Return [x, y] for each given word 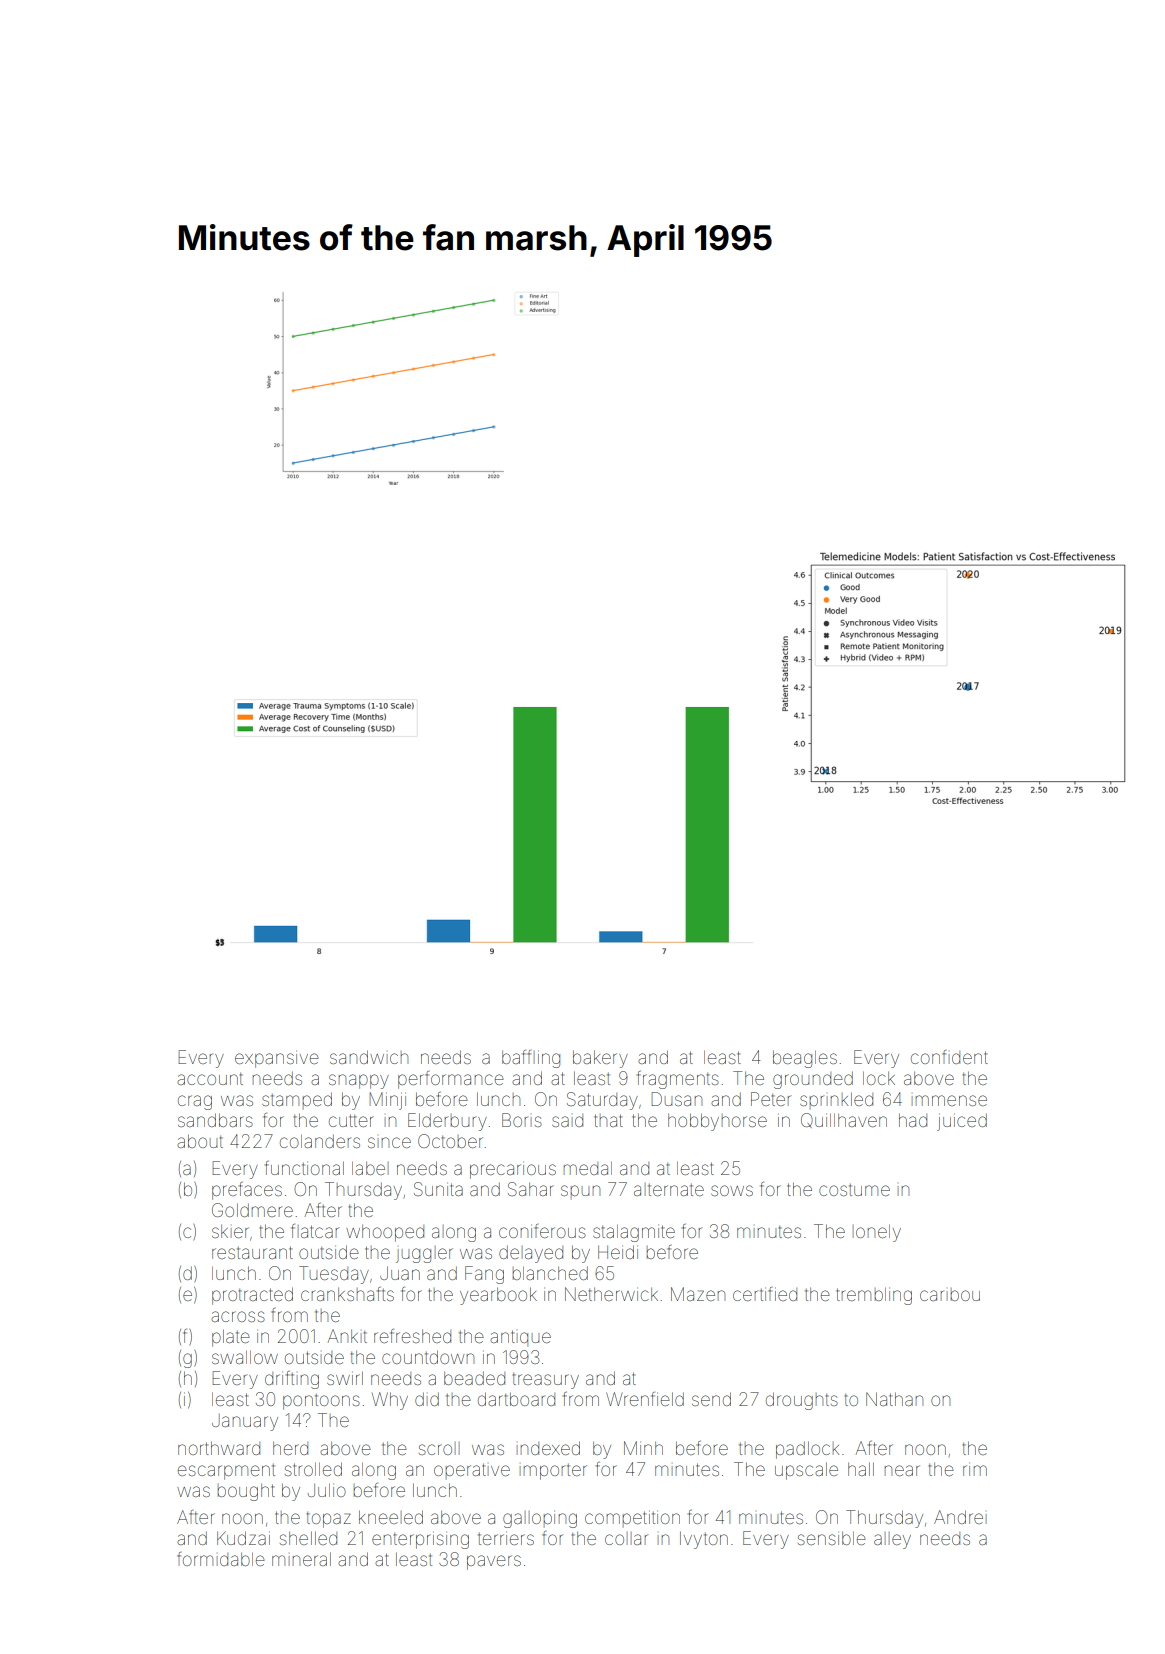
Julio [327, 1490]
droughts [802, 1401]
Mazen [698, 1294]
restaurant [252, 1252]
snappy [359, 1081]
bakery [600, 1059]
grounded [813, 1080]
